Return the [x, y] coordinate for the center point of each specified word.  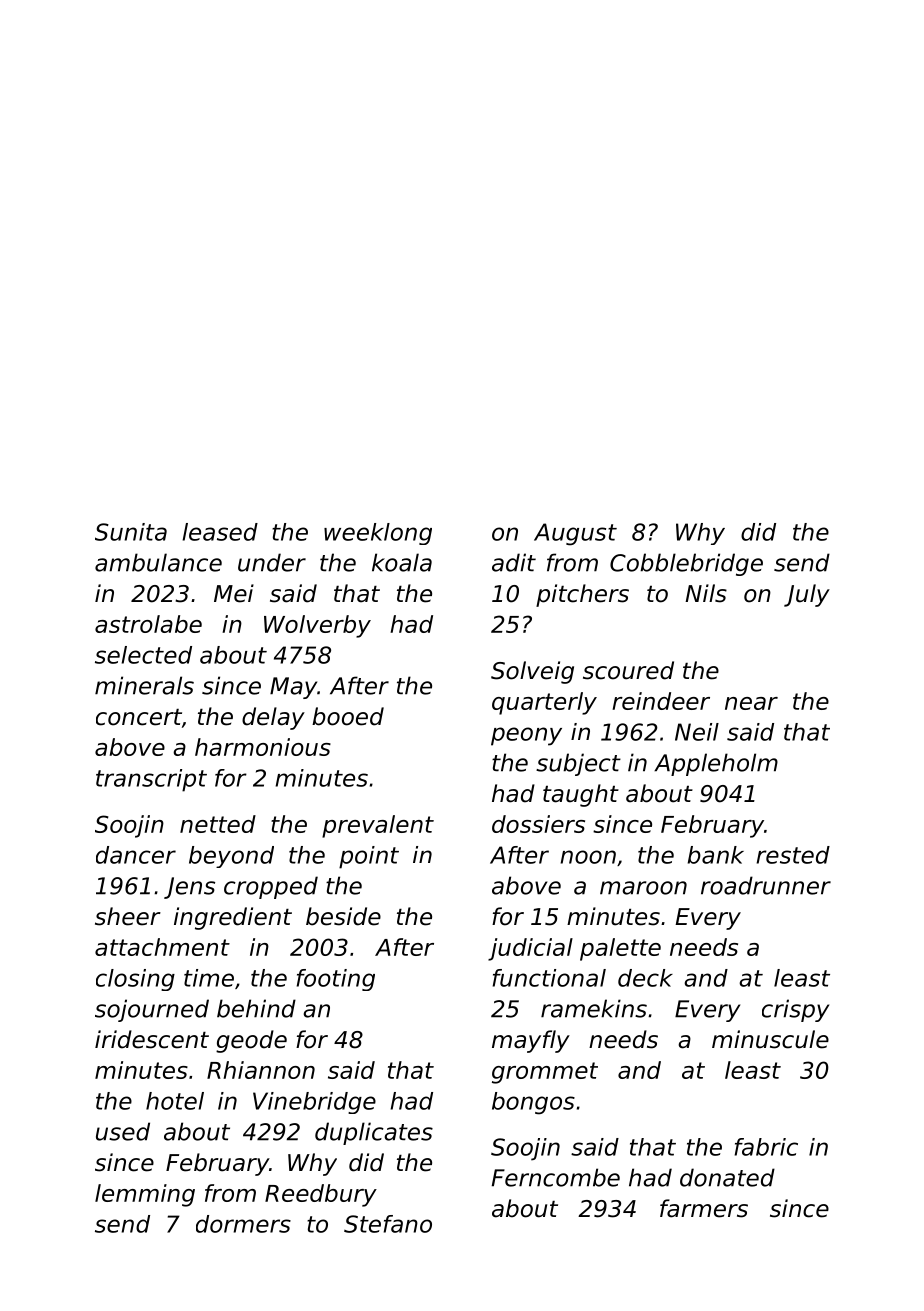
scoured [628, 670]
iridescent [152, 1039]
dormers [243, 1224]
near [751, 703]
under [272, 562]
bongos [533, 1103]
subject [578, 764]
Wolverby [317, 626]
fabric [766, 1147]
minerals [144, 685]
